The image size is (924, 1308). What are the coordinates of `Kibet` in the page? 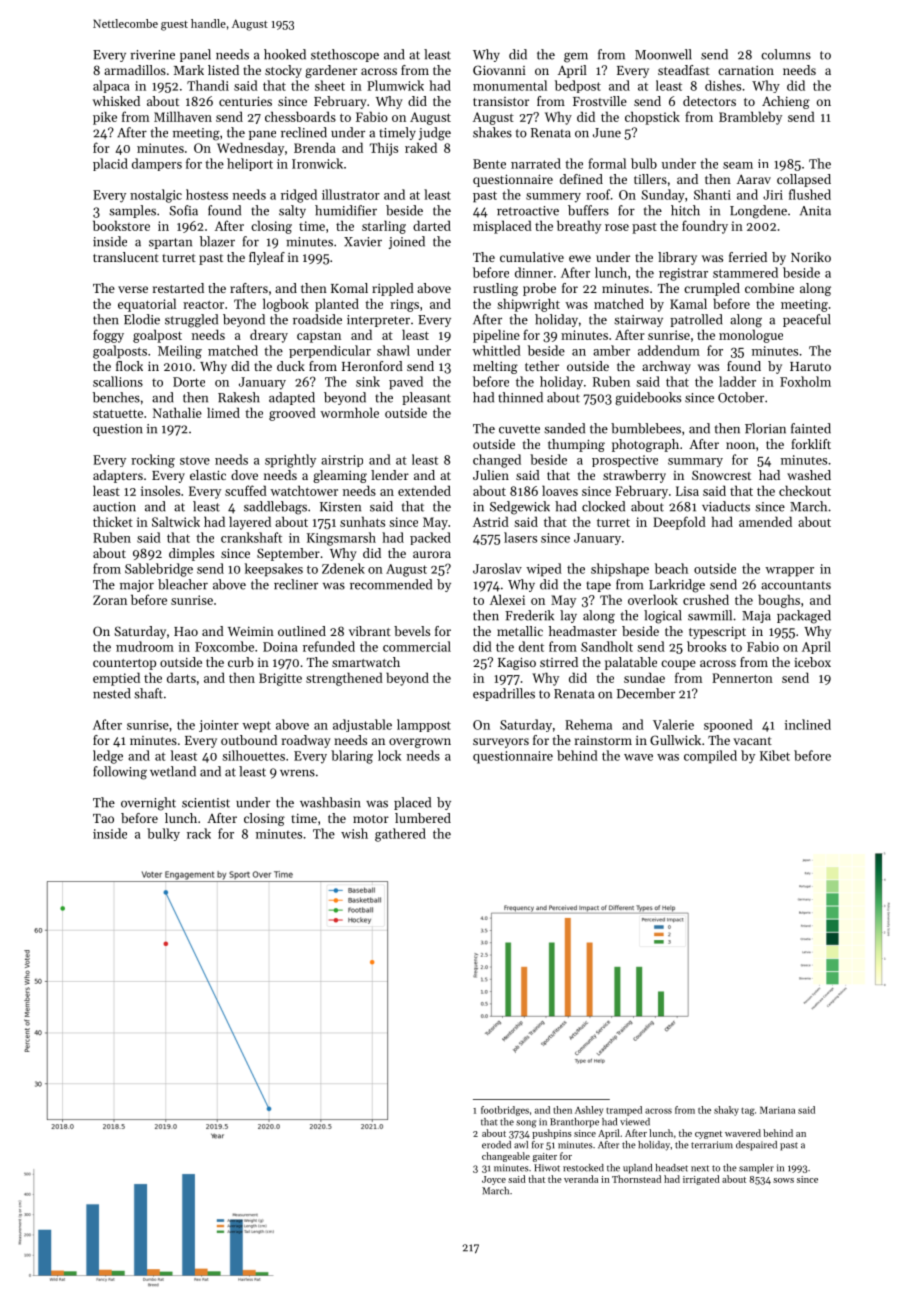 It's located at (775, 755).
